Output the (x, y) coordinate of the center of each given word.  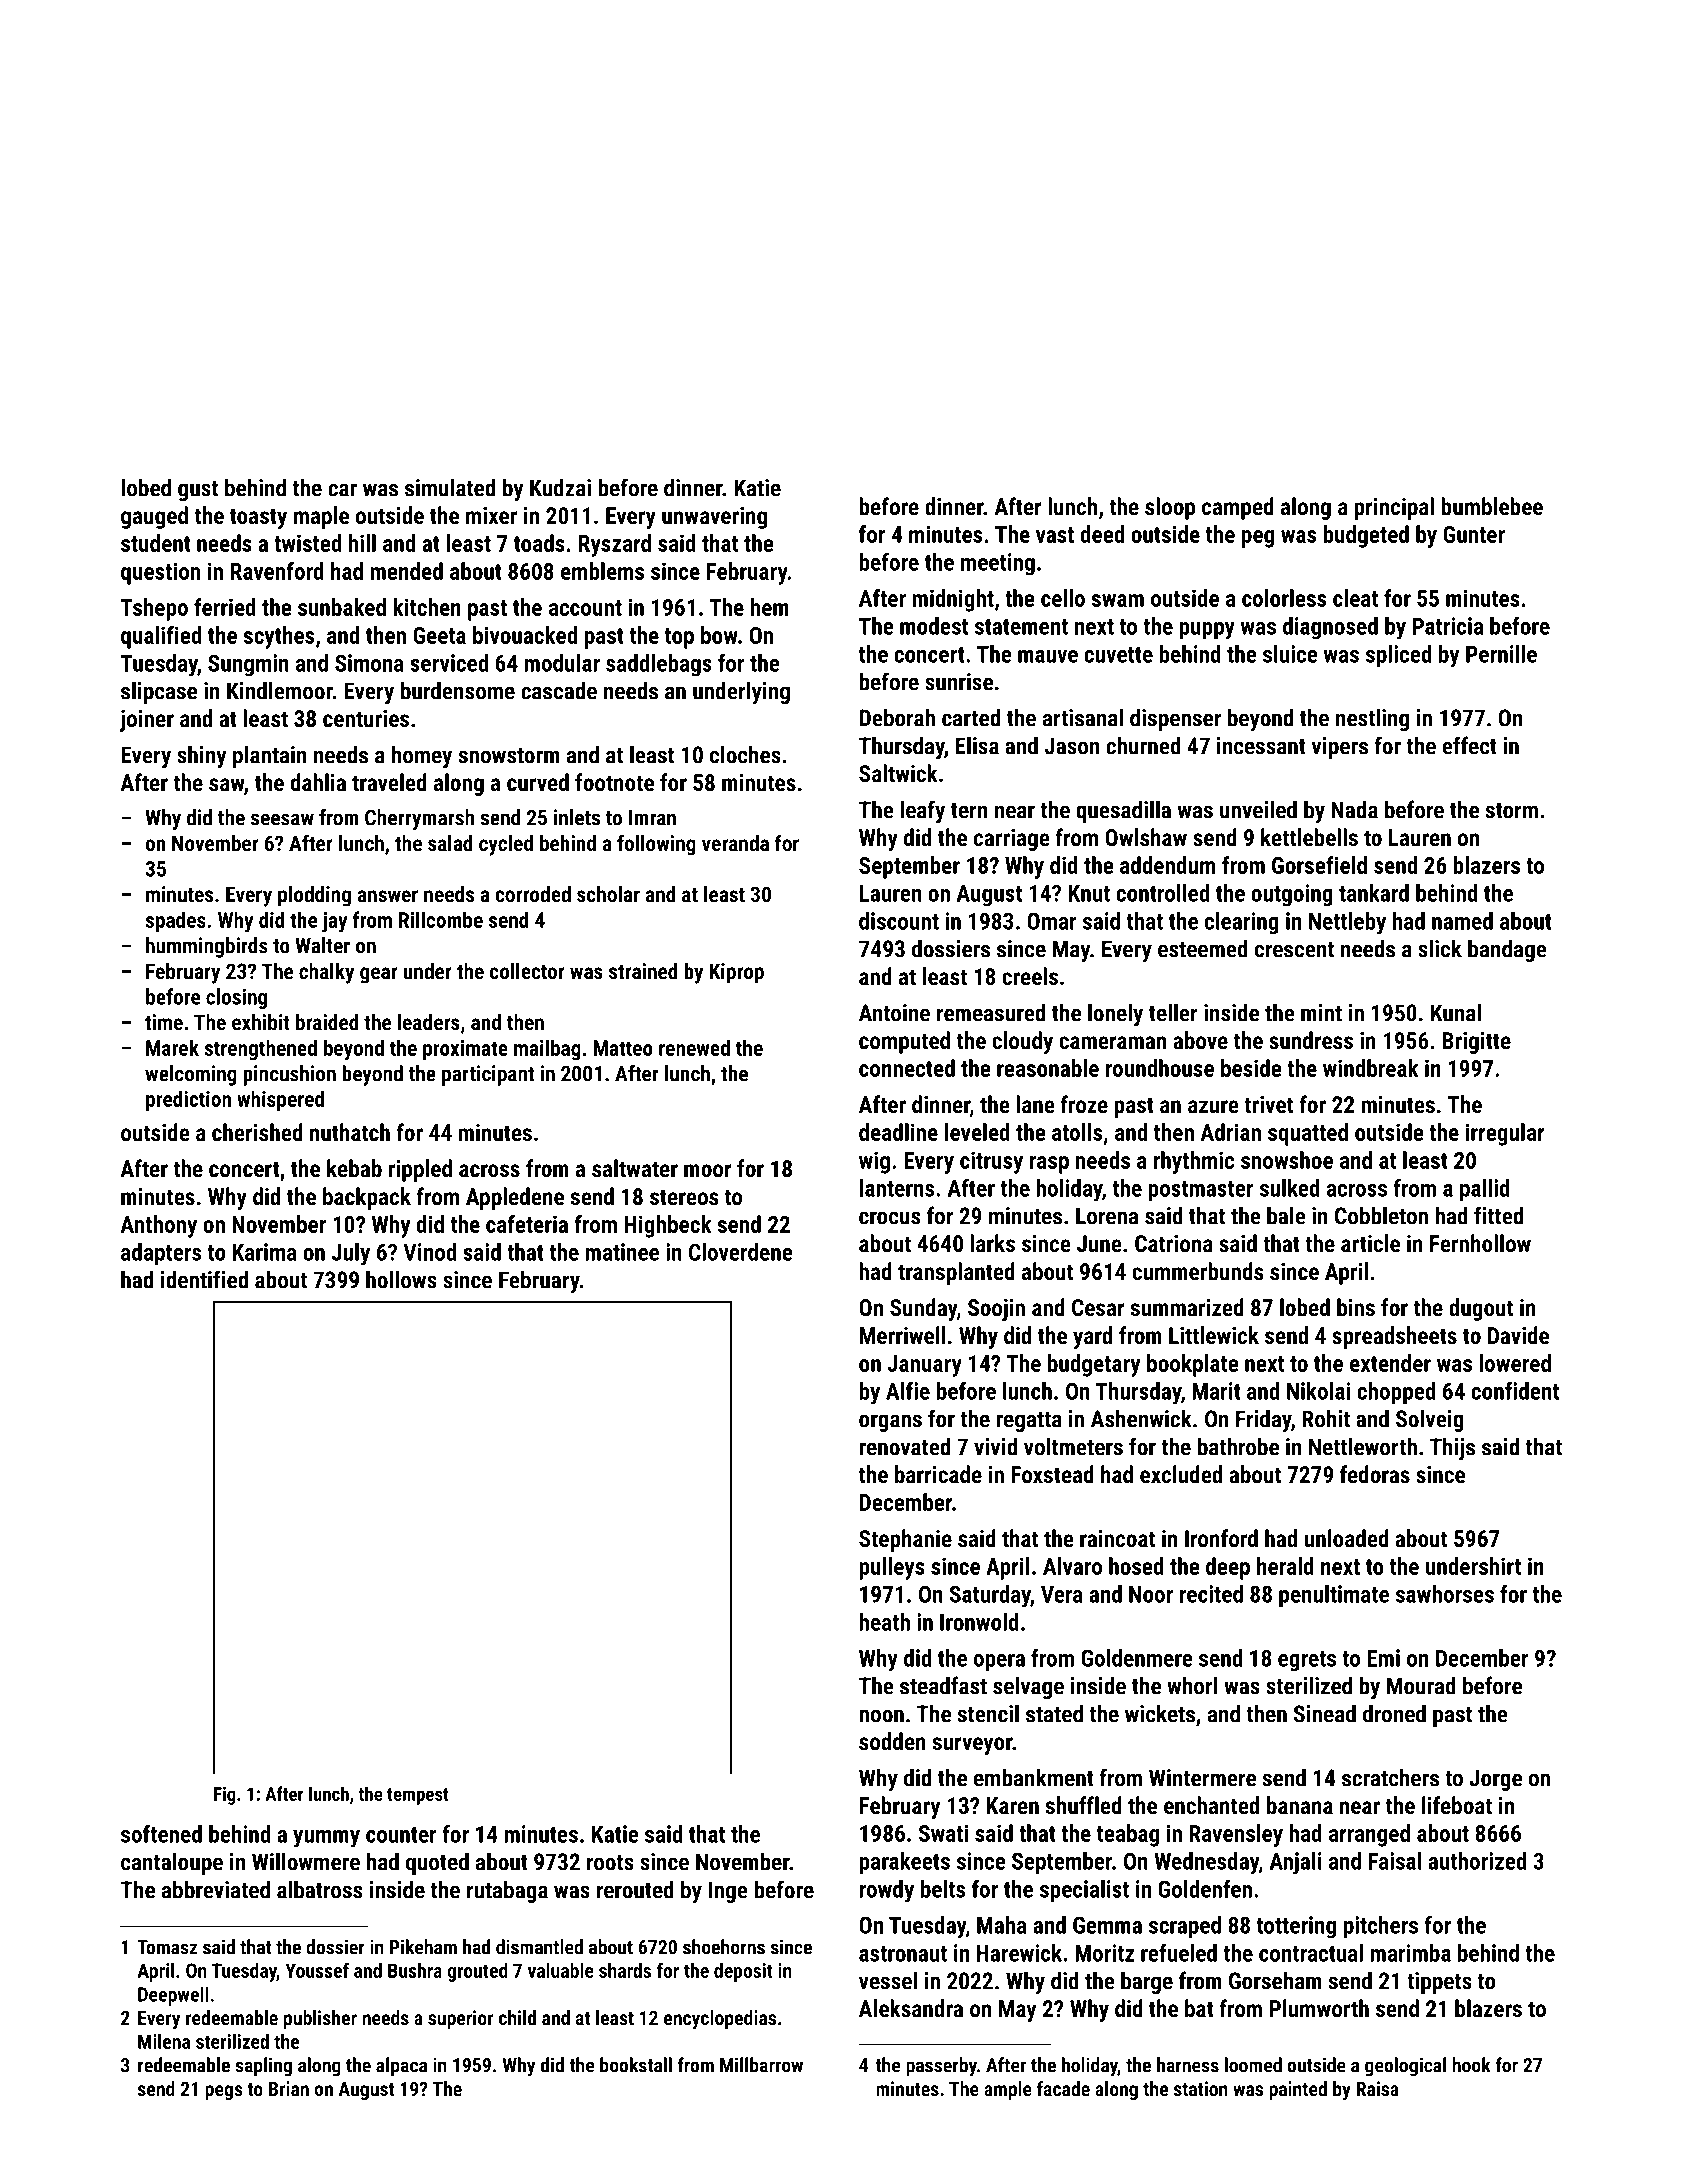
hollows (401, 1279)
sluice (1290, 654)
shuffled (1084, 1805)
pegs (224, 2092)
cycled (506, 845)
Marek (172, 1047)
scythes (278, 637)
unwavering (714, 518)
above (1200, 1040)
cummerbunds (1198, 1271)
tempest (418, 1796)
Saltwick (898, 773)
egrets (1307, 1661)
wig (874, 1162)
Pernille (1501, 654)
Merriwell (902, 1335)
